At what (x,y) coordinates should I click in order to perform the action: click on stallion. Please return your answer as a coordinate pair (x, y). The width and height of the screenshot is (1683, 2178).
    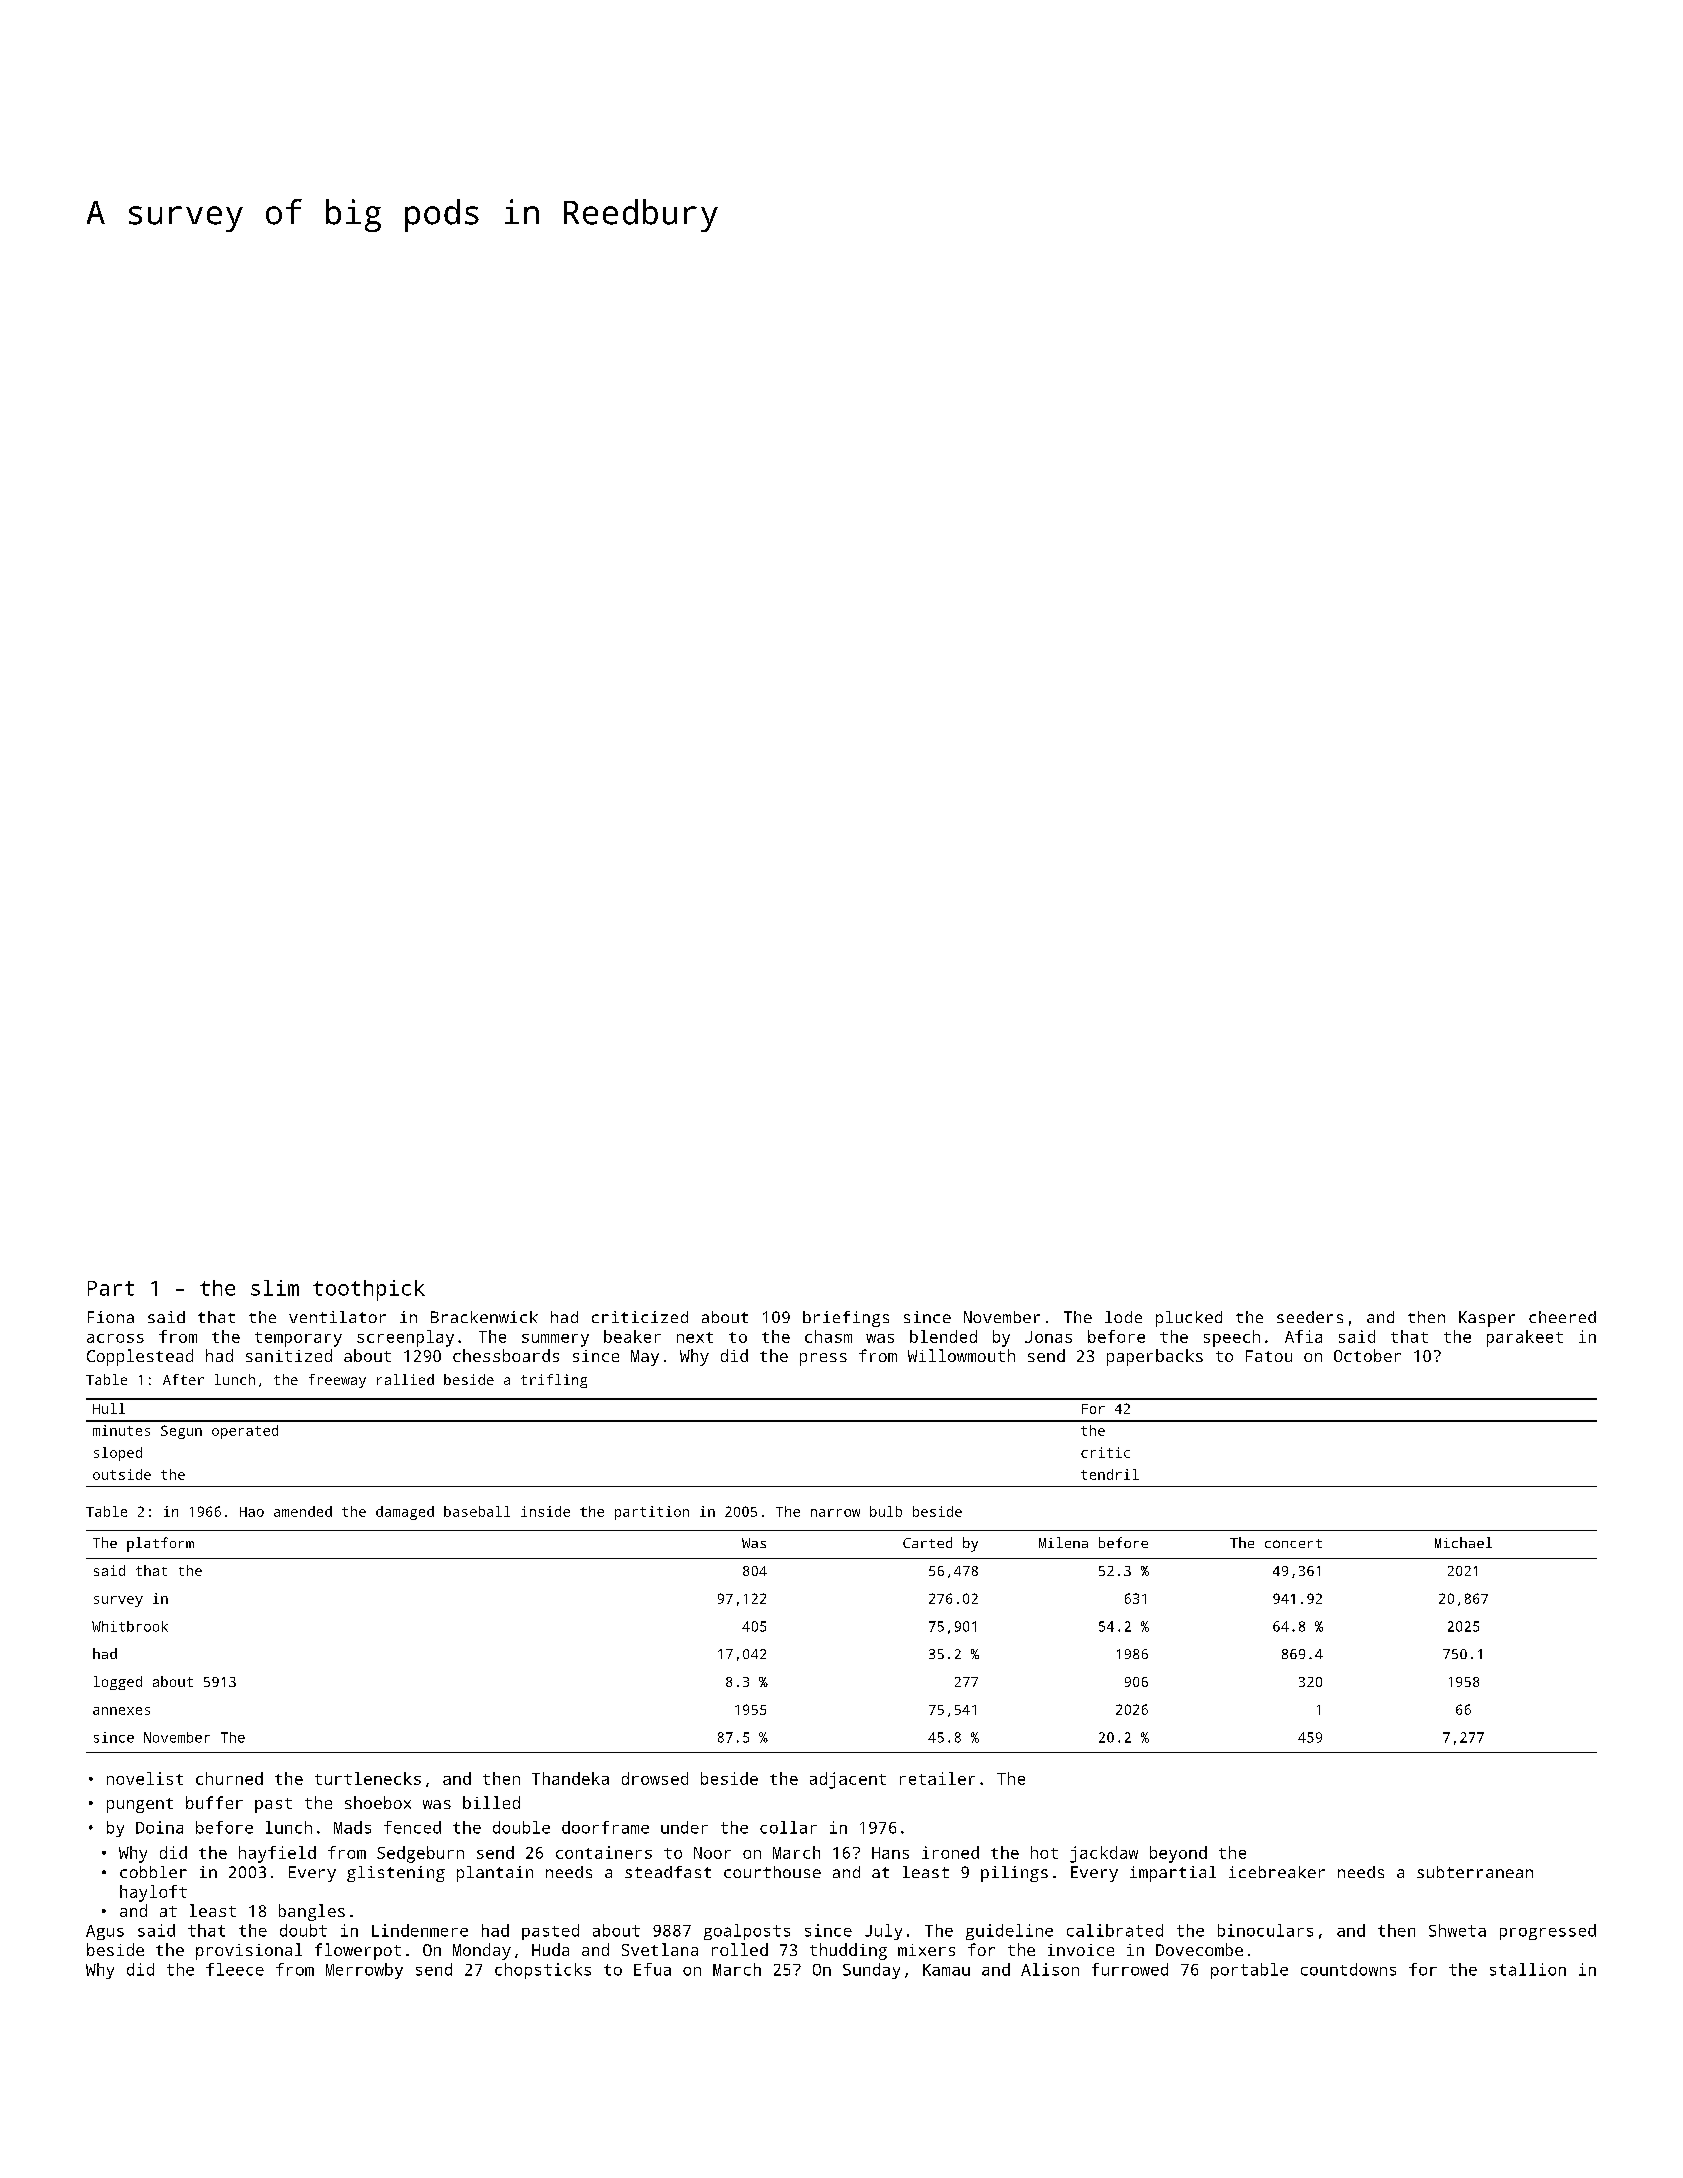
    Looking at the image, I should click on (1528, 1969).
